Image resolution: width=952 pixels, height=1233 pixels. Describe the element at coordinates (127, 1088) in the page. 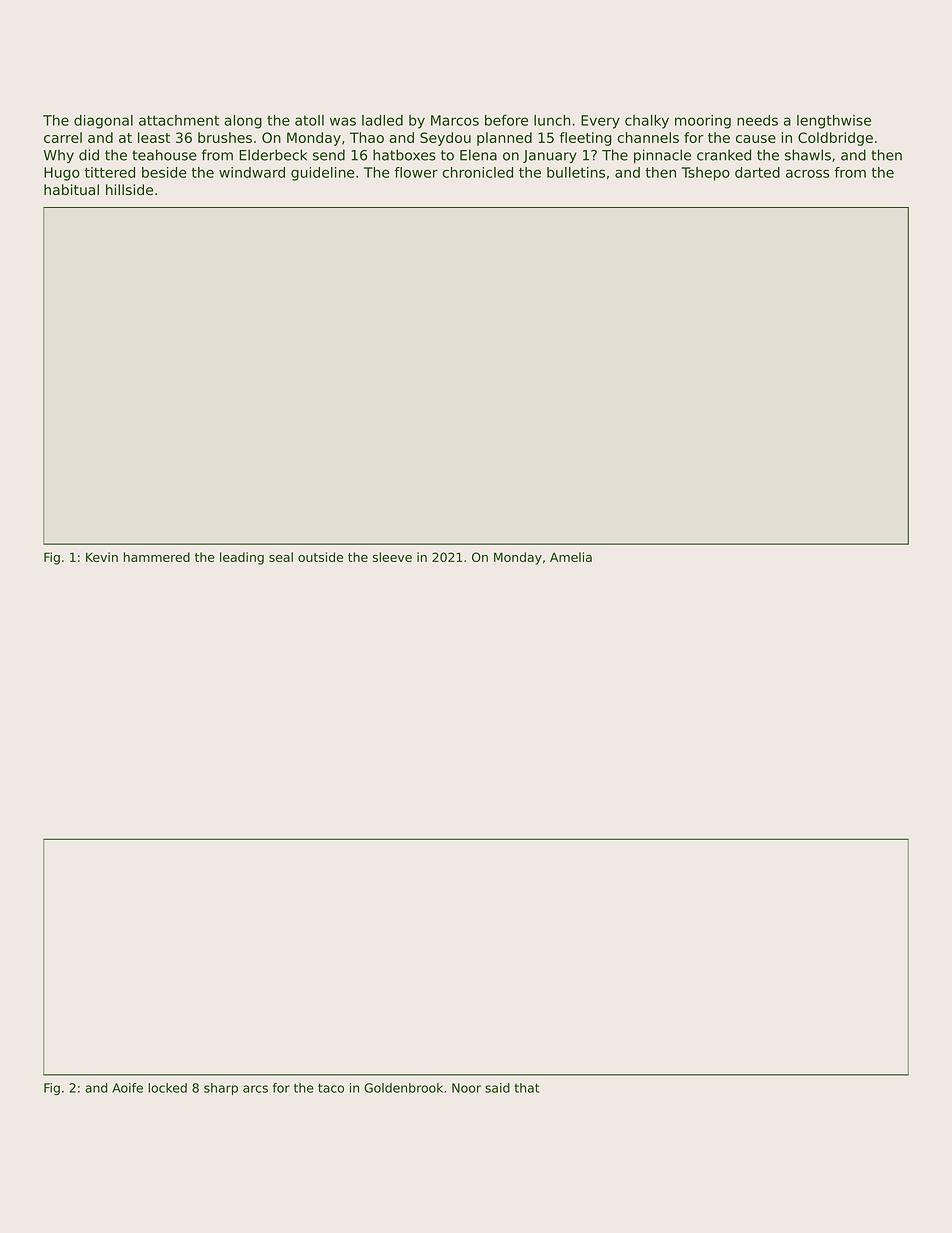

I see `Aoife` at that location.
